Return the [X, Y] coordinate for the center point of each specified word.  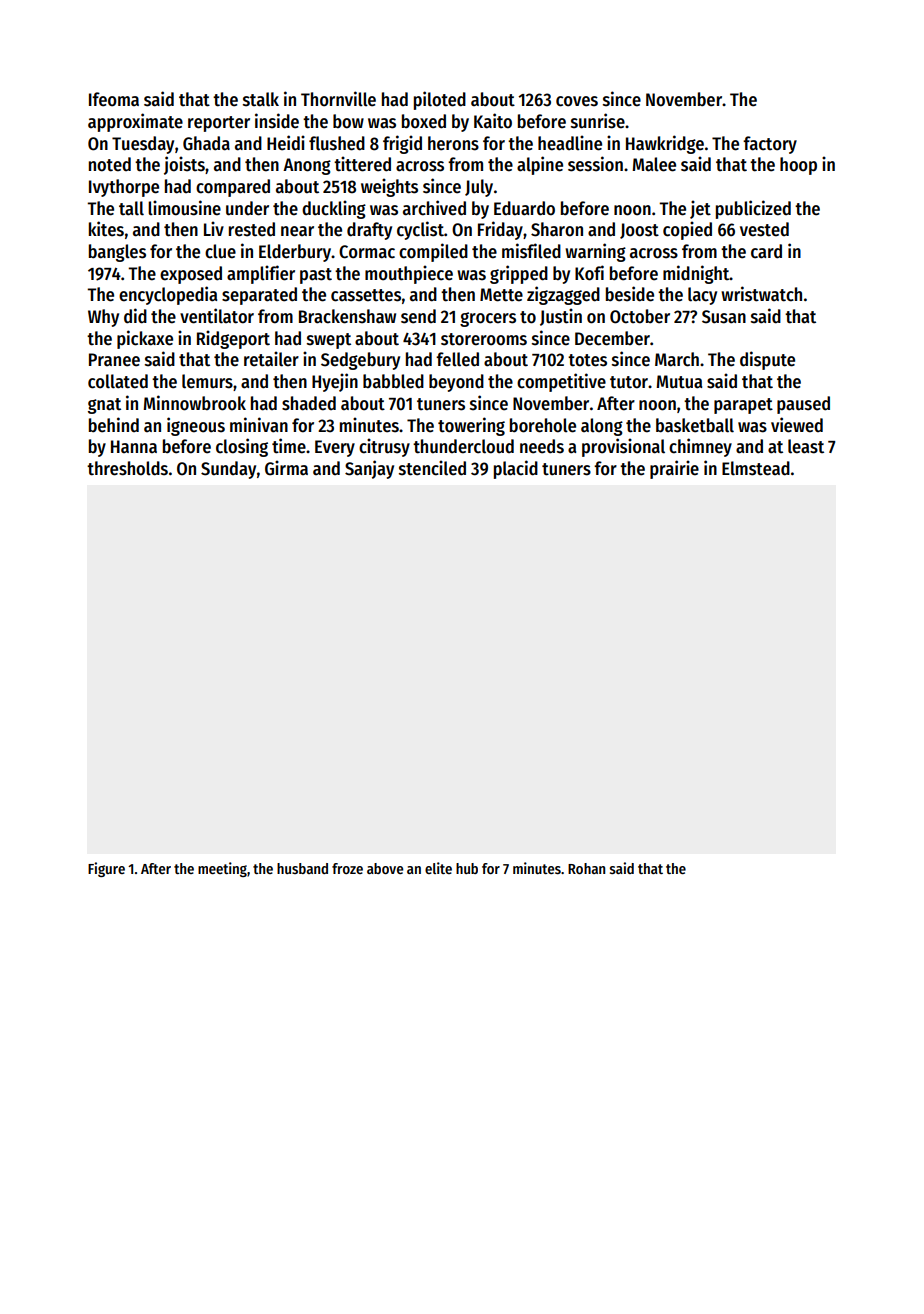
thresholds [127, 468]
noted [110, 164]
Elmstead [756, 468]
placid [516, 469]
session [595, 164]
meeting [222, 869]
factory [770, 145]
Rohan [586, 868]
